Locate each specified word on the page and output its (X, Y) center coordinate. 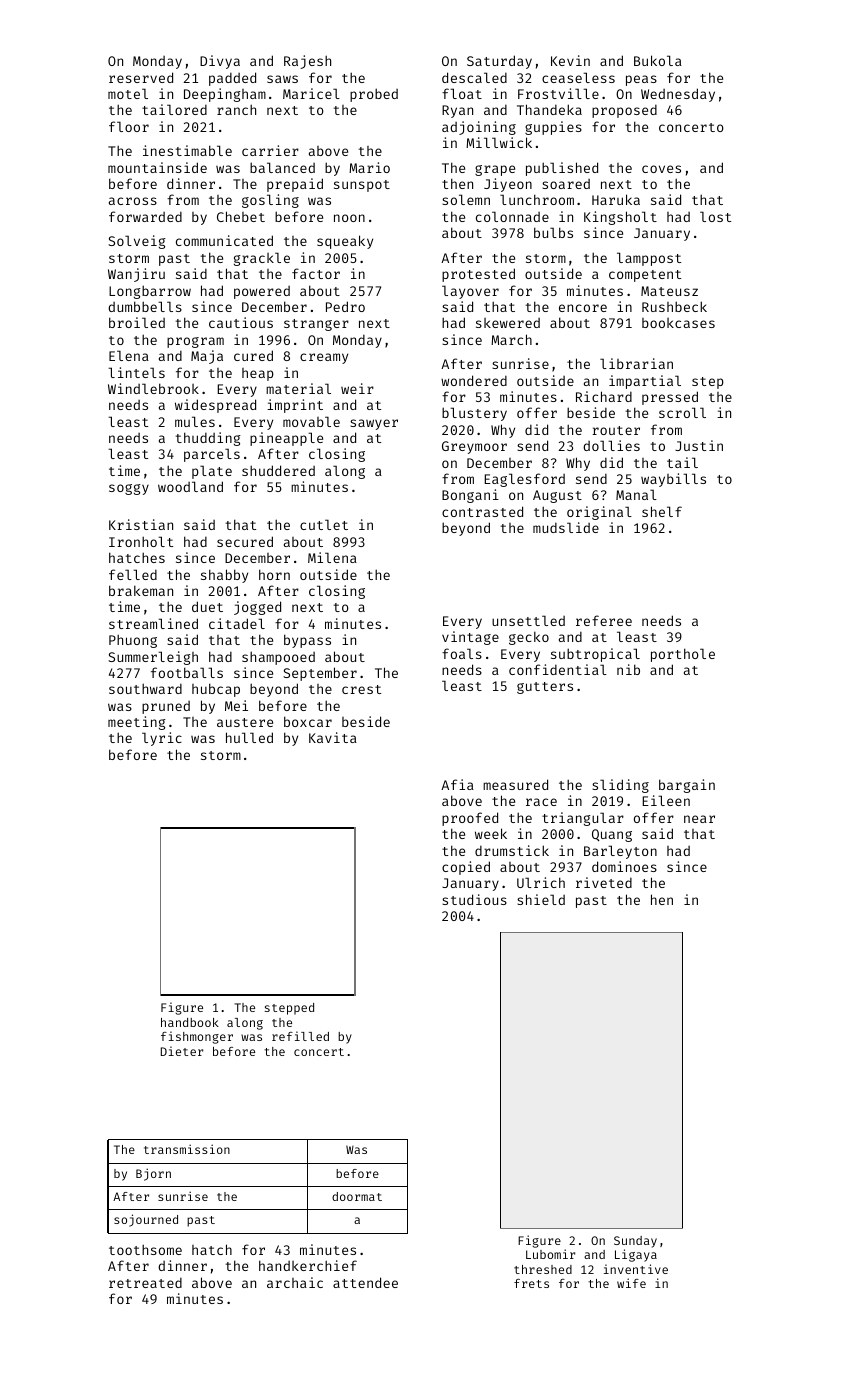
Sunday (635, 1242)
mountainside (157, 167)
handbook (190, 1022)
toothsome (145, 1249)
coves (661, 169)
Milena (332, 557)
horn (274, 574)
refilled (300, 1036)
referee (604, 620)
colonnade (512, 216)
